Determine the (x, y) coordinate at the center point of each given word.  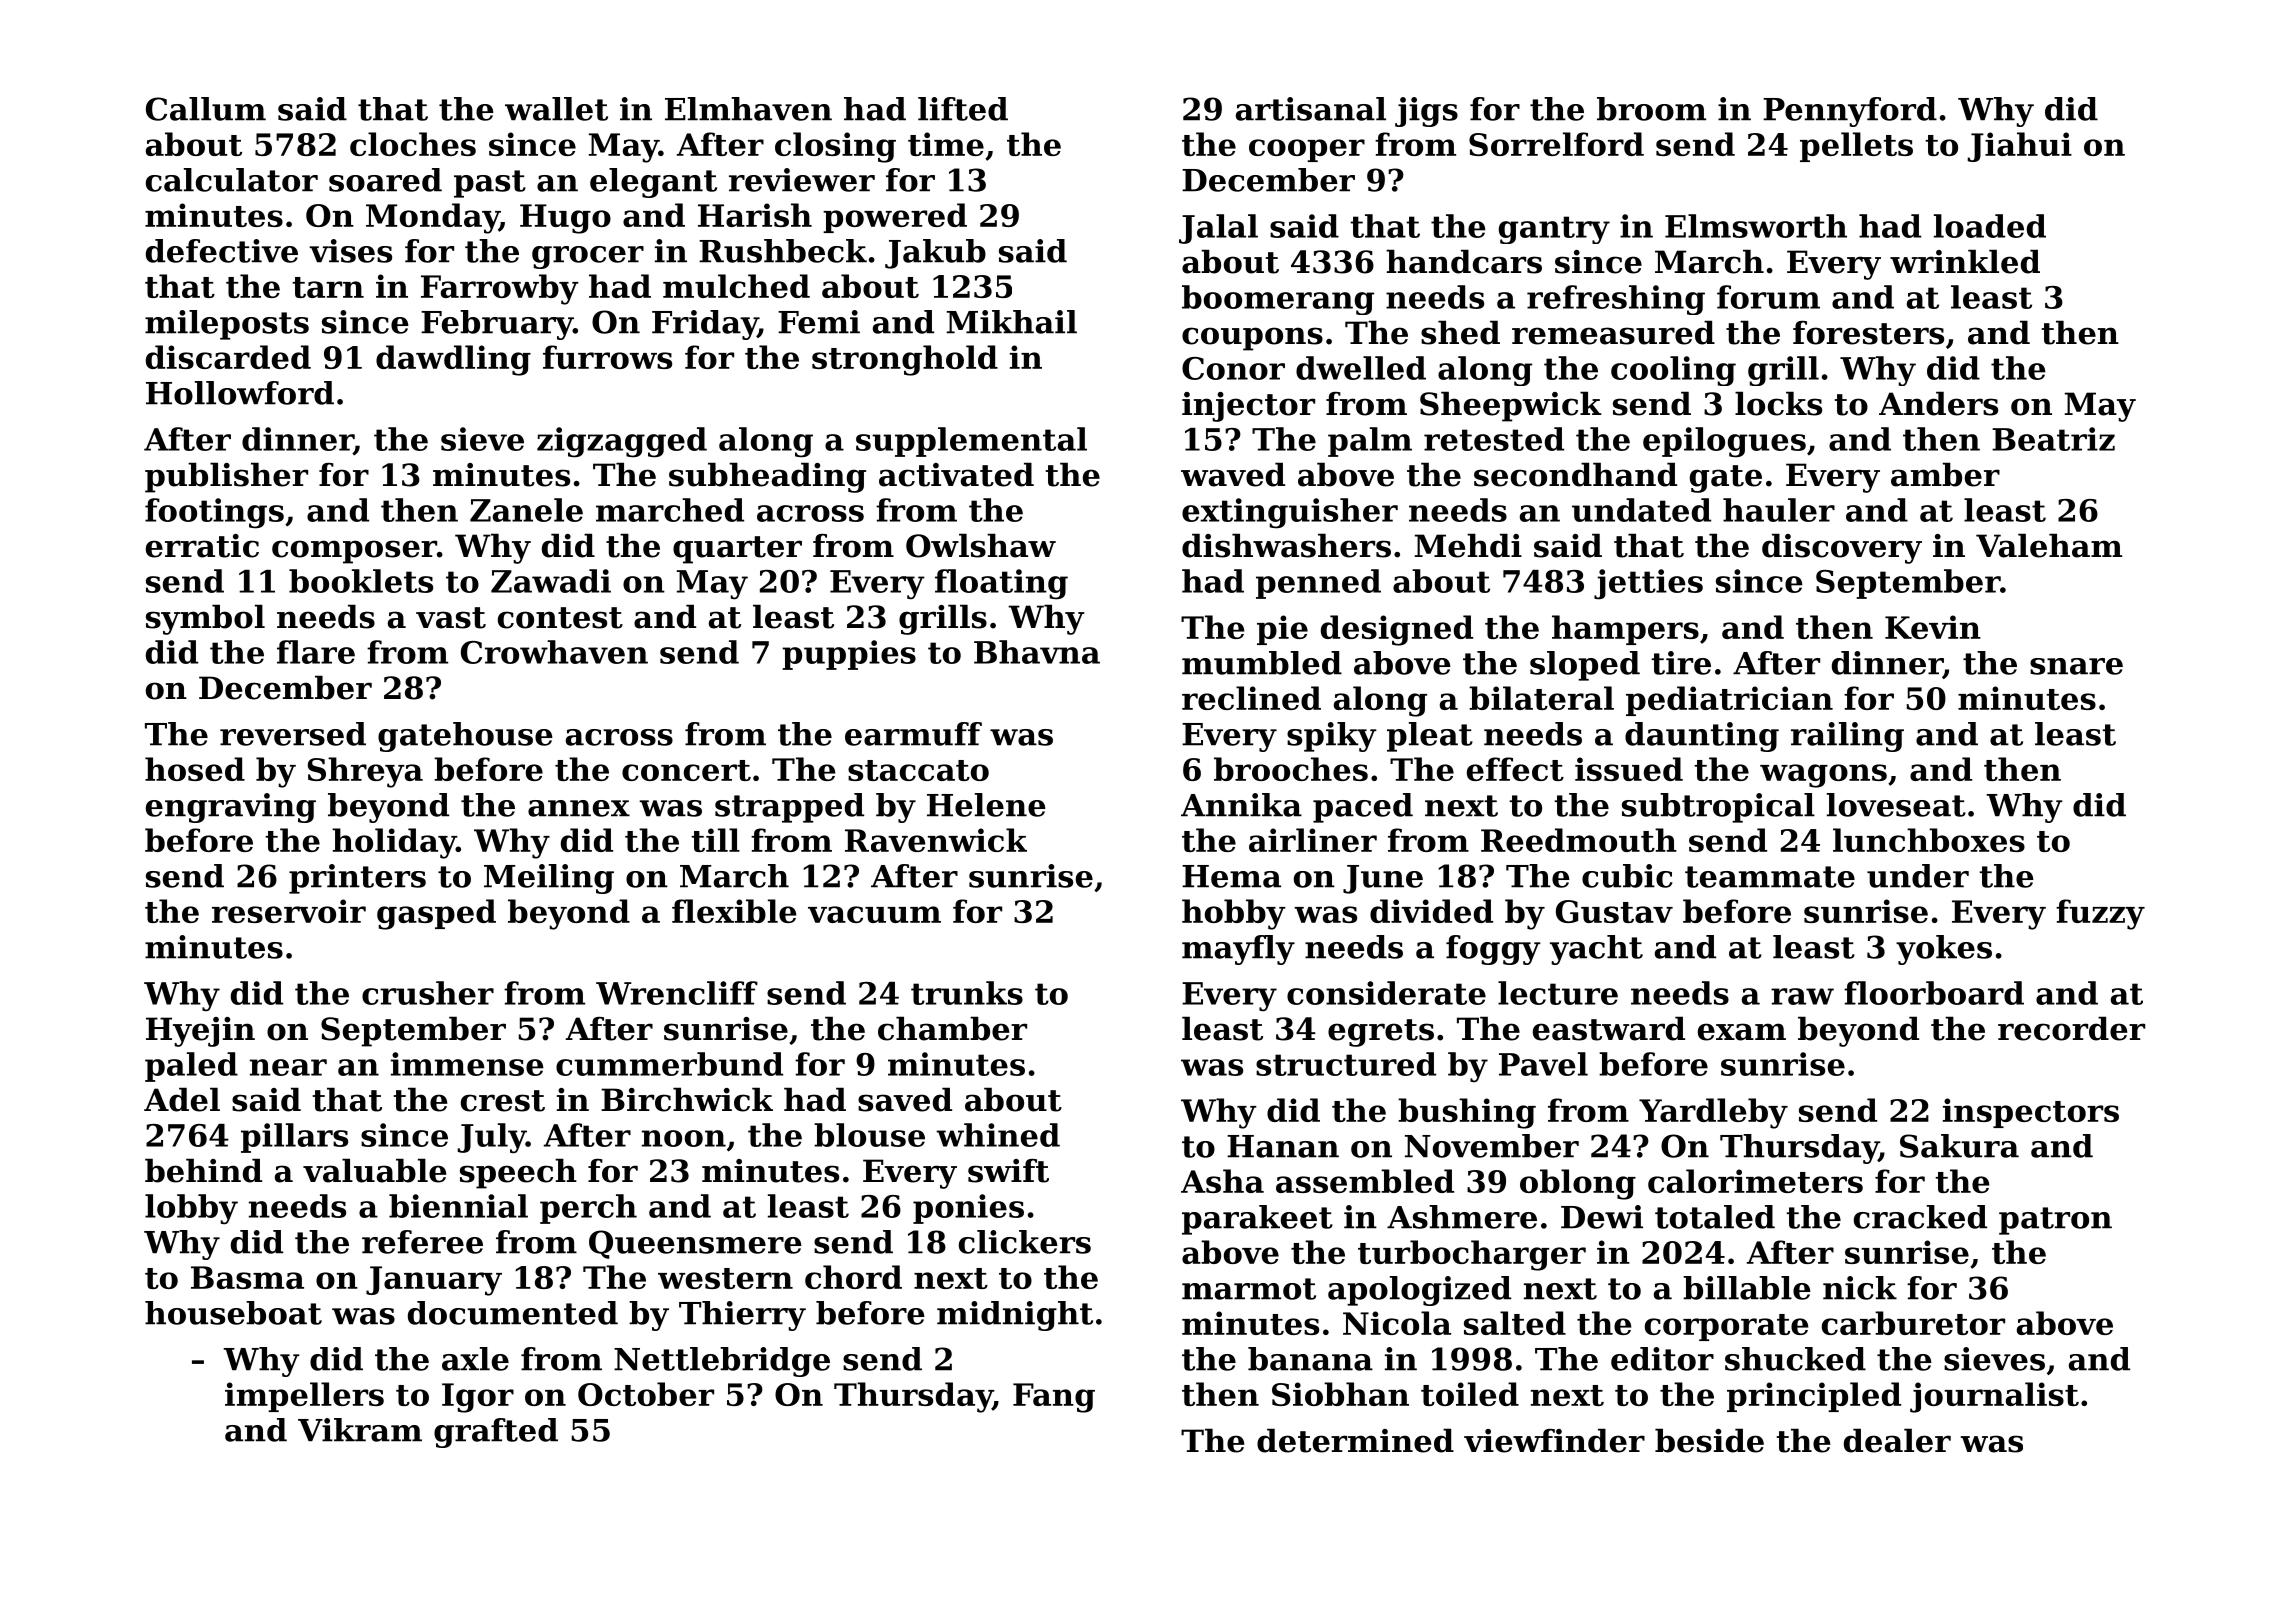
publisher (226, 477)
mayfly (1238, 950)
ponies (968, 1209)
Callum (206, 109)
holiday (394, 843)
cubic (1627, 876)
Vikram (360, 1430)
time (946, 144)
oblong (1578, 1184)
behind (203, 1170)
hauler (1779, 510)
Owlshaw (981, 545)
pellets (1856, 147)
